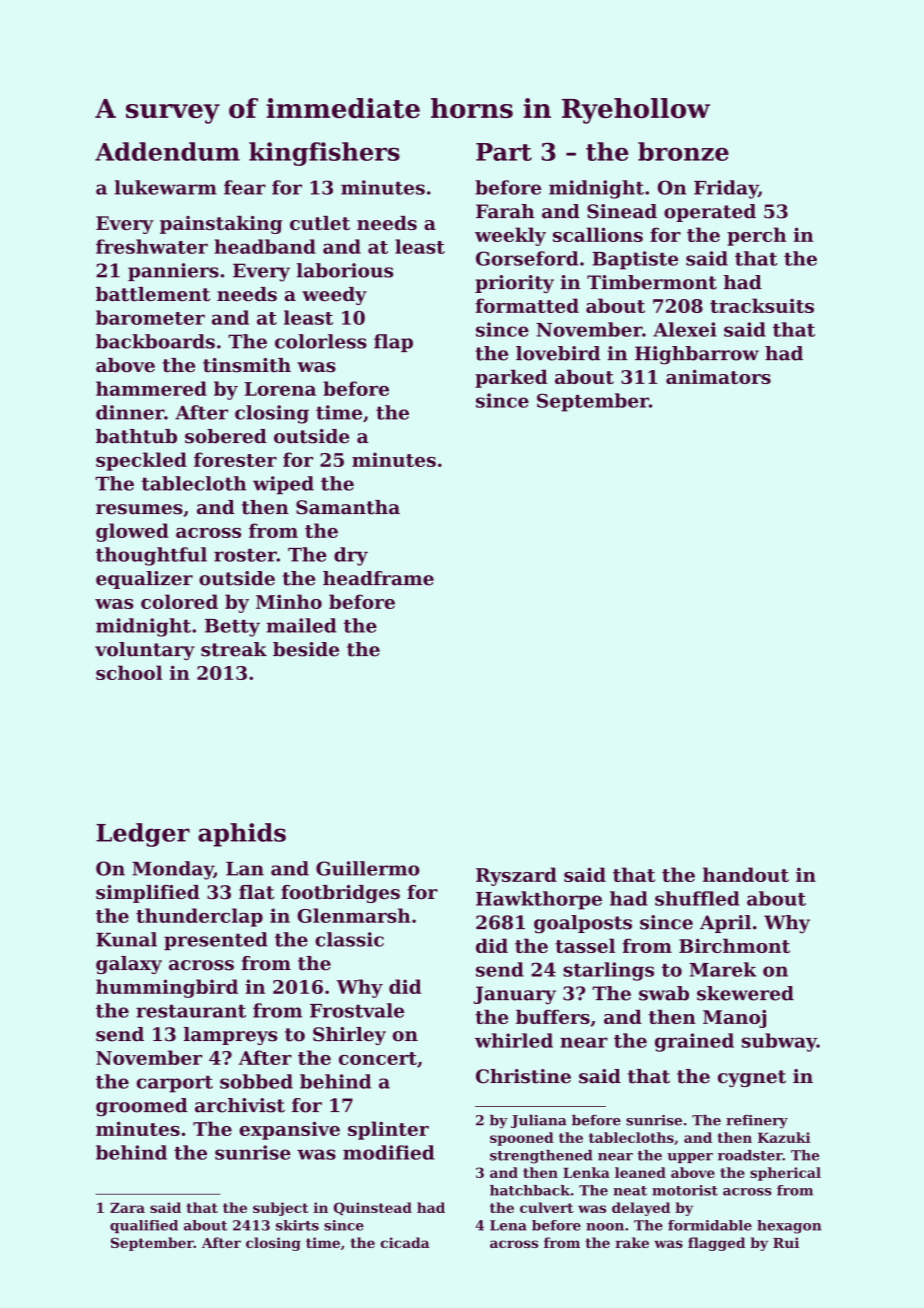 Image resolution: width=924 pixels, height=1308 pixels. Describe the element at coordinates (697, 898) in the document. I see `shuffled` at that location.
